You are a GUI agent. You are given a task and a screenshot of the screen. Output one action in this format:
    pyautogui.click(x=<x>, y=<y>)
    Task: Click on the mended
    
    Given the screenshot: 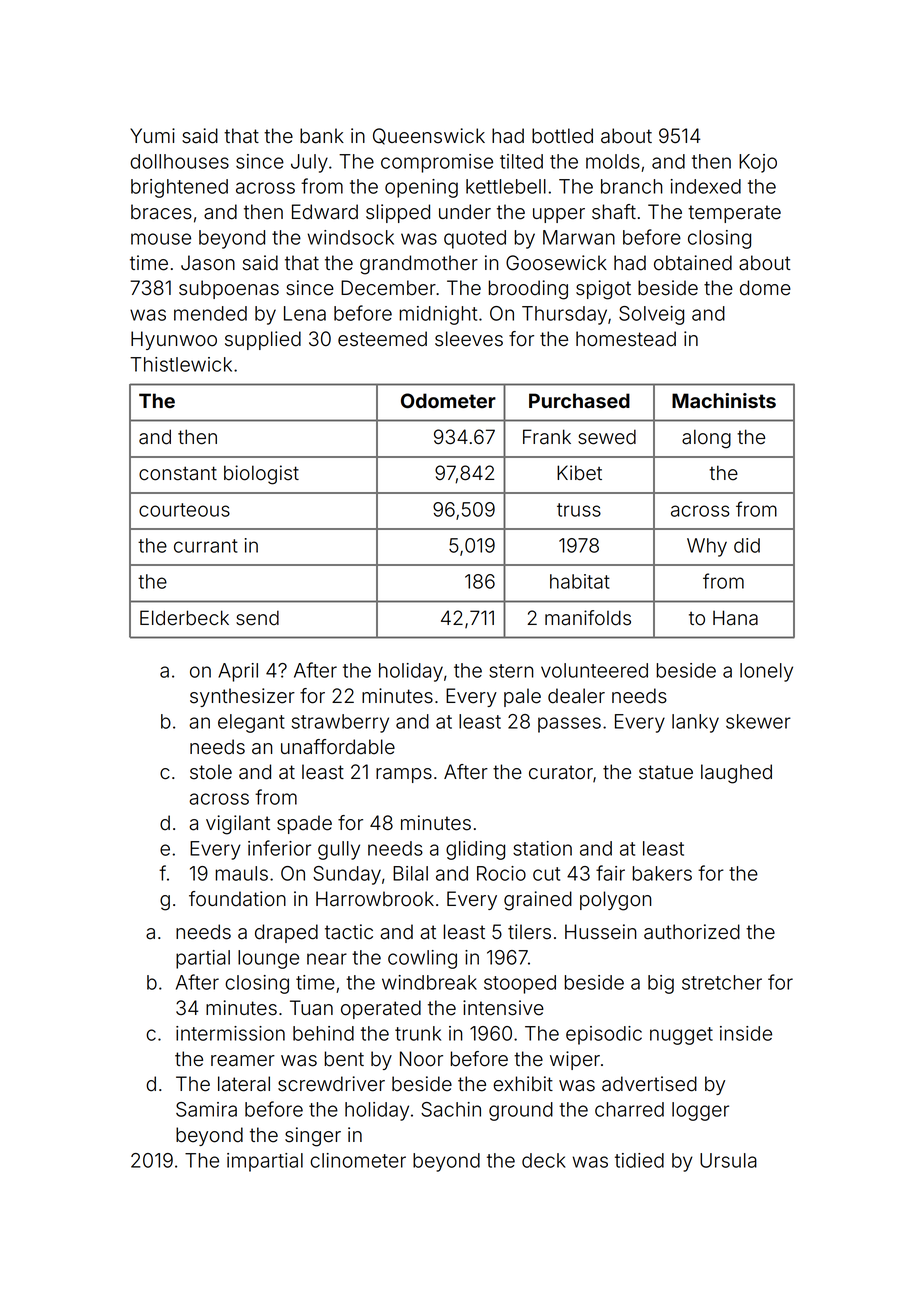 What is the action you would take?
    pyautogui.click(x=210, y=313)
